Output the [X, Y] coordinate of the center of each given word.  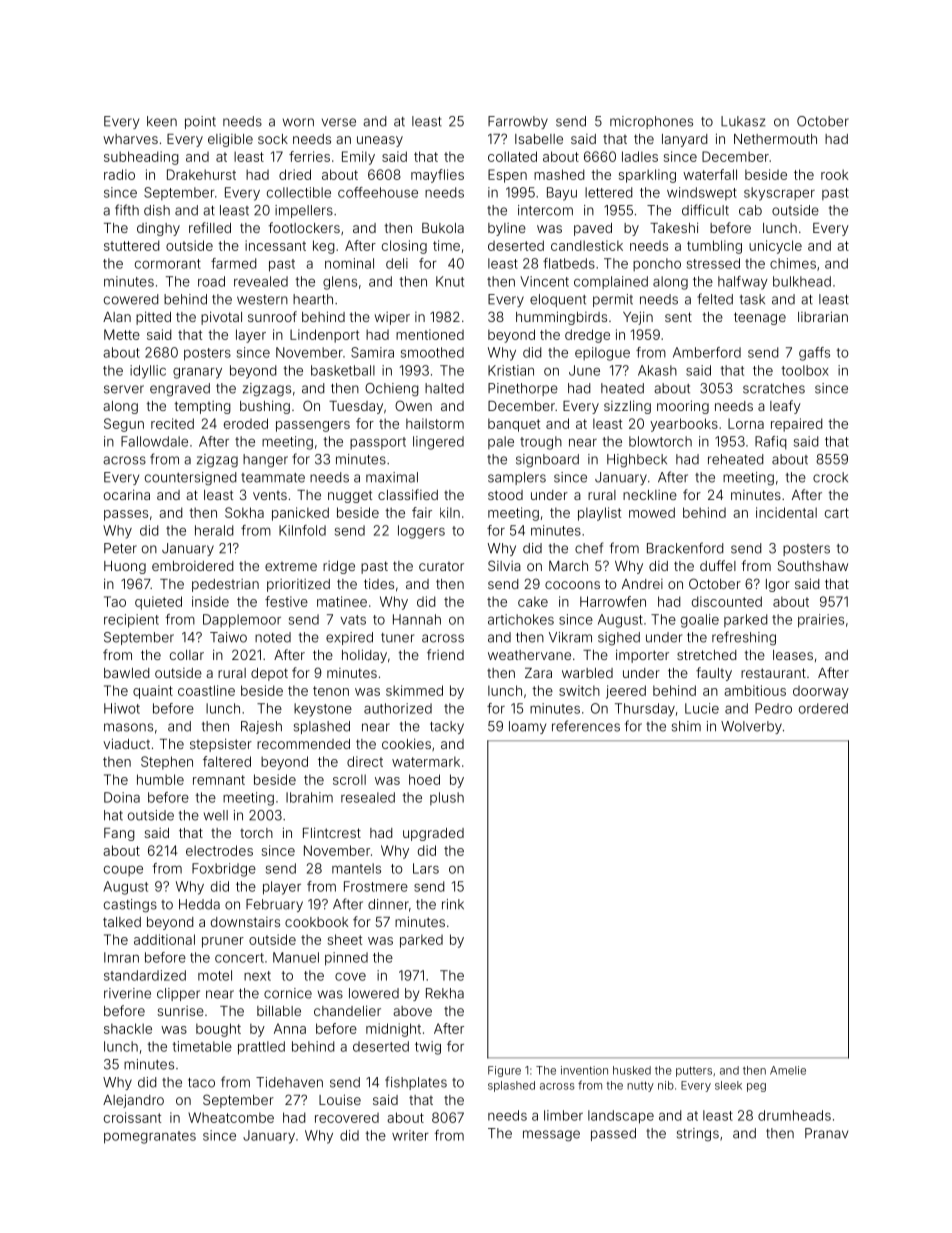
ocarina [127, 494]
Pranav [826, 1133]
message [551, 1136]
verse [339, 122]
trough [541, 443]
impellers [304, 211]
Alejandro [133, 1101]
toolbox [805, 370]
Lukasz [743, 121]
